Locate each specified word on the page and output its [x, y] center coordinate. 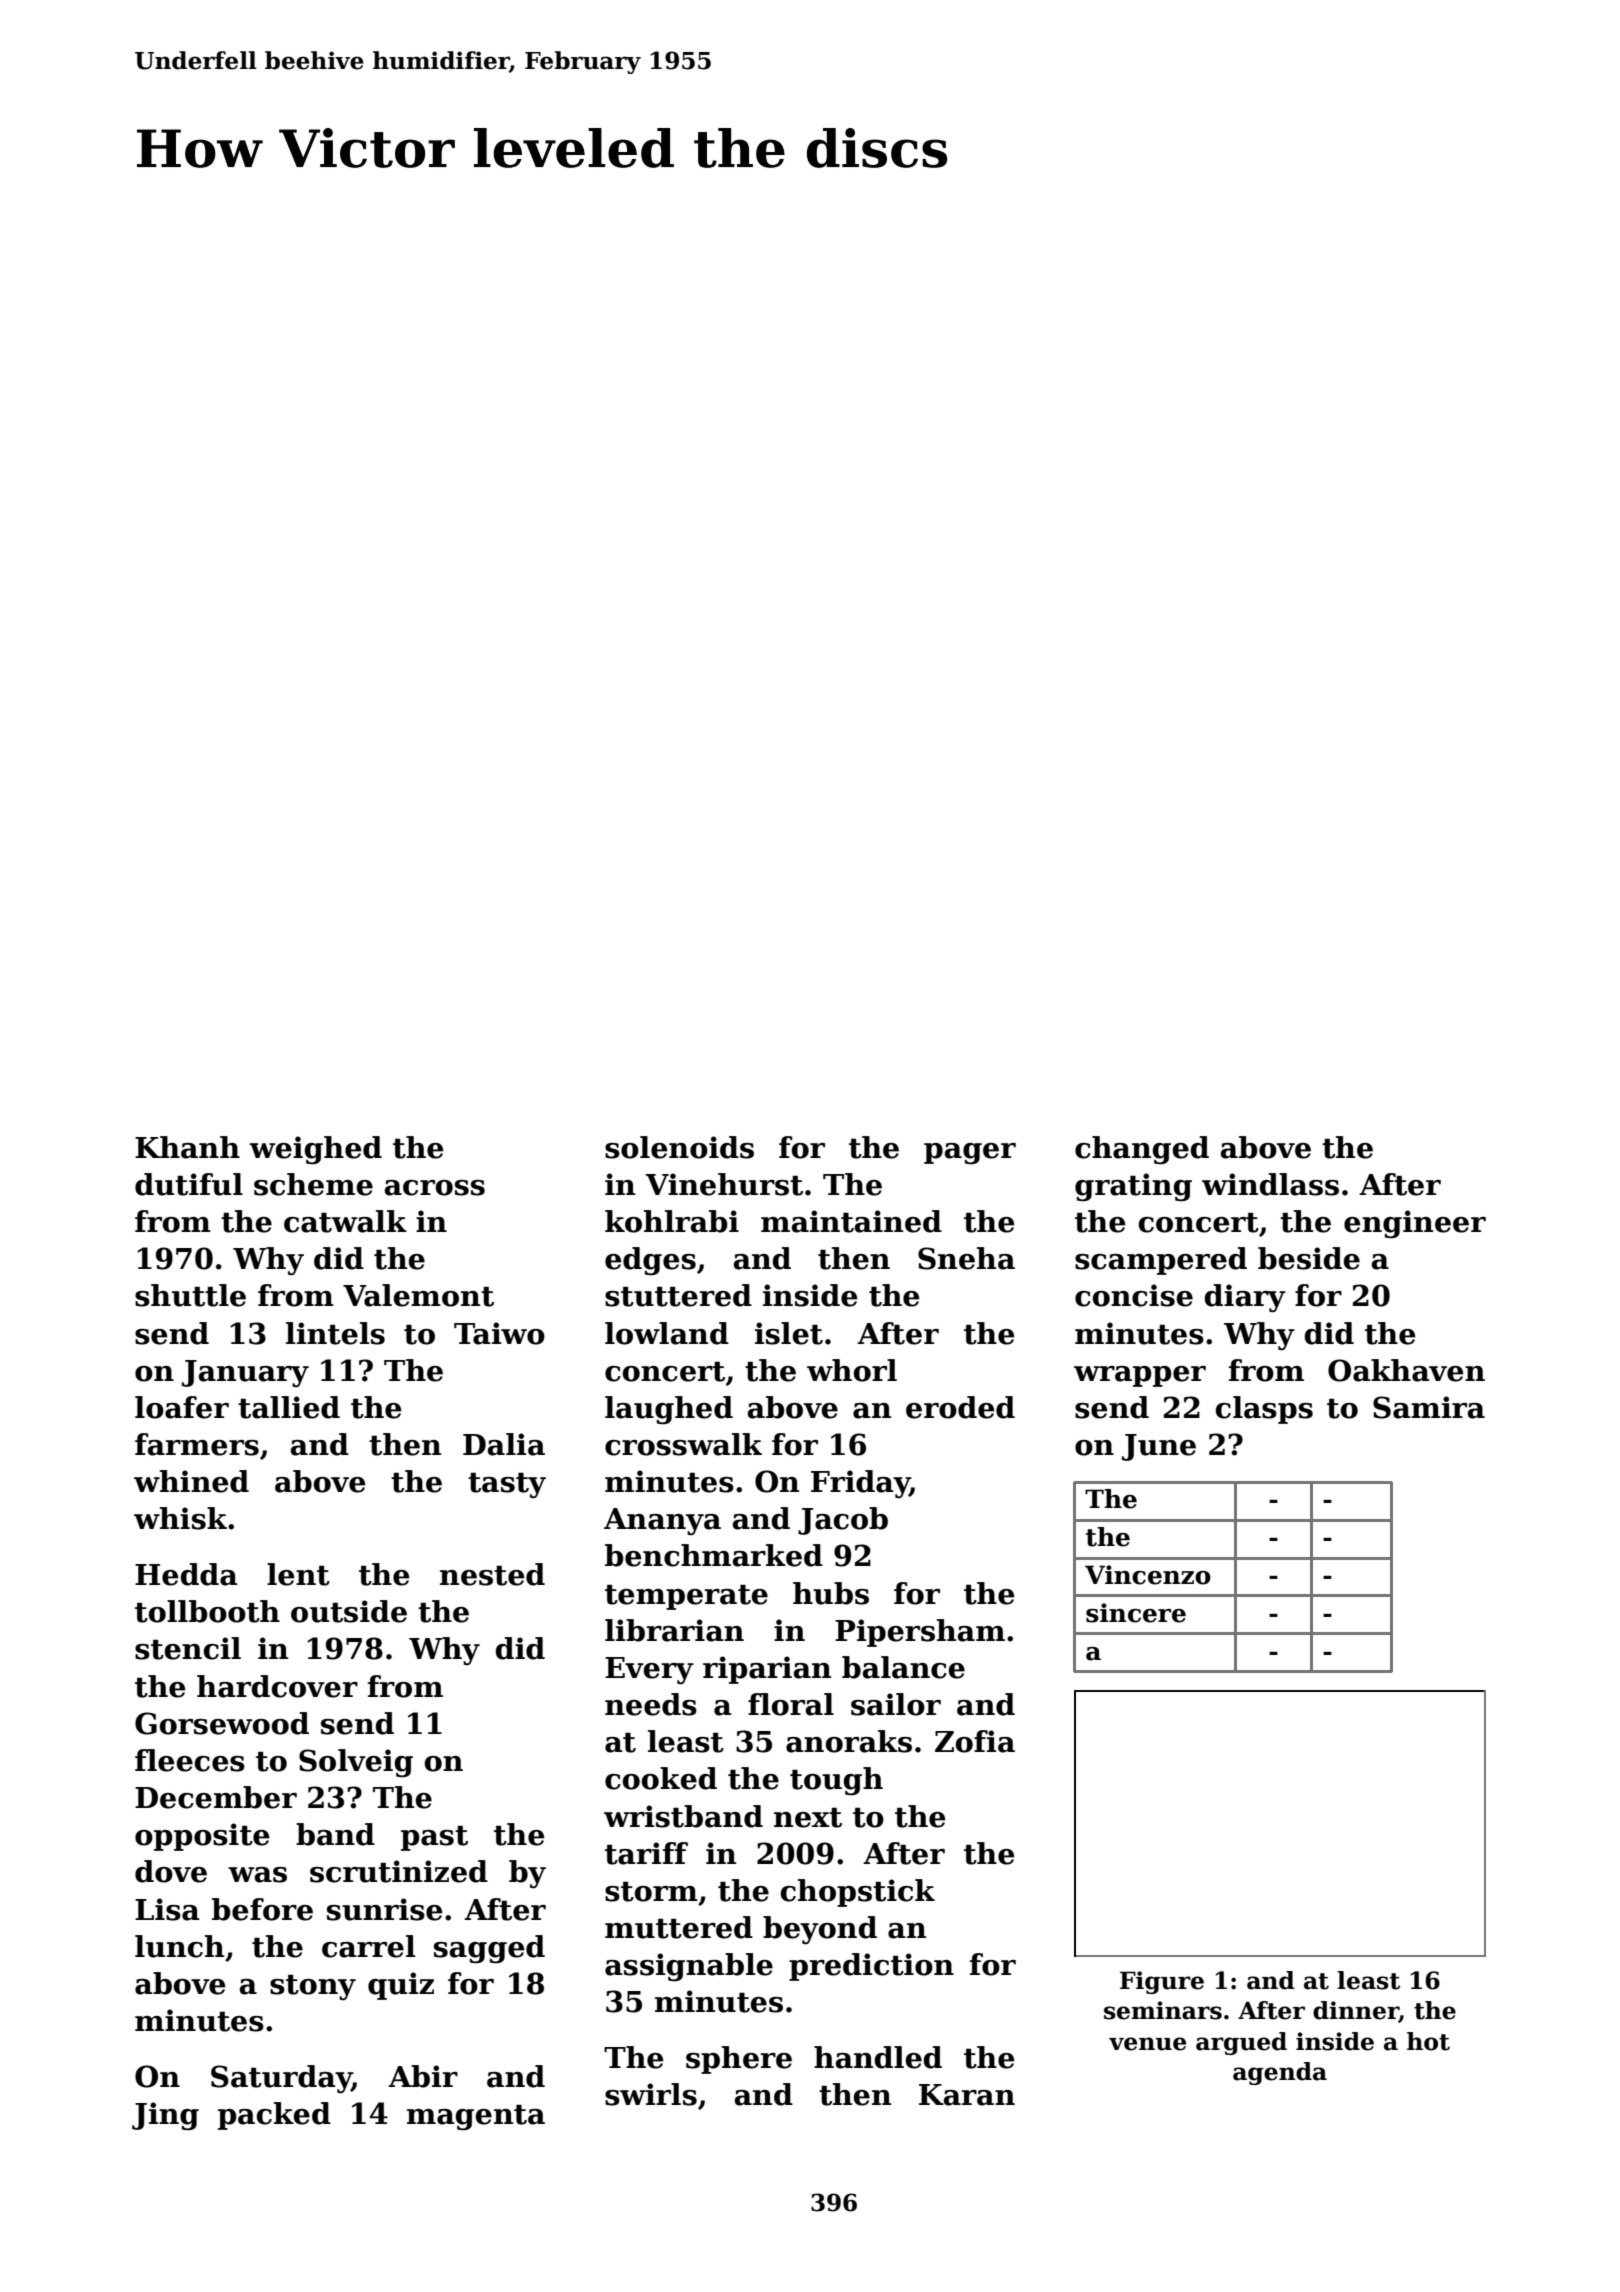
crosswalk [683, 1444]
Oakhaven [1406, 1370]
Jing [165, 2116]
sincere [1136, 1613]
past [434, 1838]
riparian [767, 1670]
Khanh [187, 1147]
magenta [476, 2118]
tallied [289, 1407]
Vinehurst [724, 1184]
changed [1142, 1150]
